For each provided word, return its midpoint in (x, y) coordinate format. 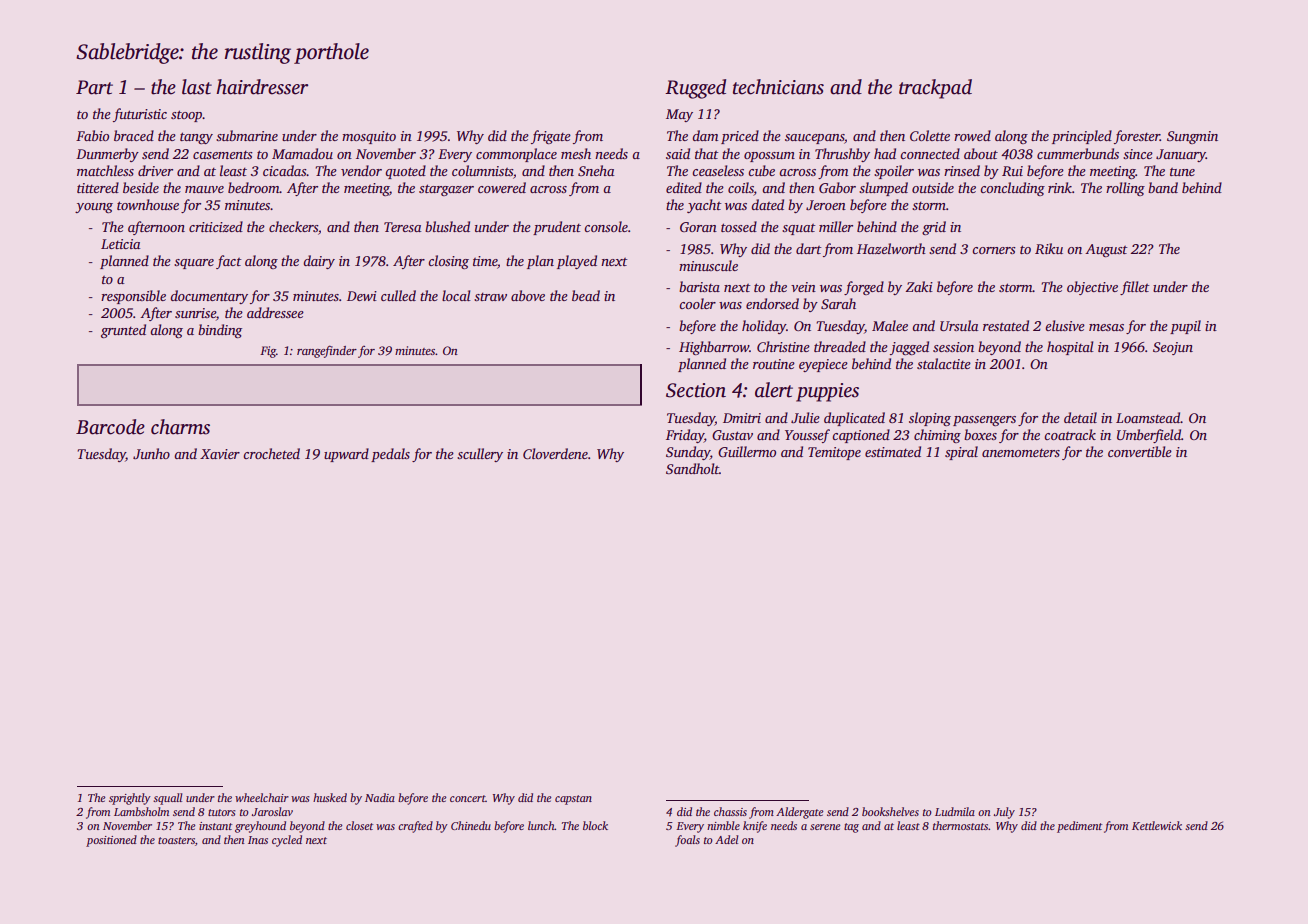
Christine (783, 346)
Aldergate (800, 813)
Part (94, 87)
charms (180, 427)
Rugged (695, 89)
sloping (930, 419)
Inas (258, 840)
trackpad (935, 89)
